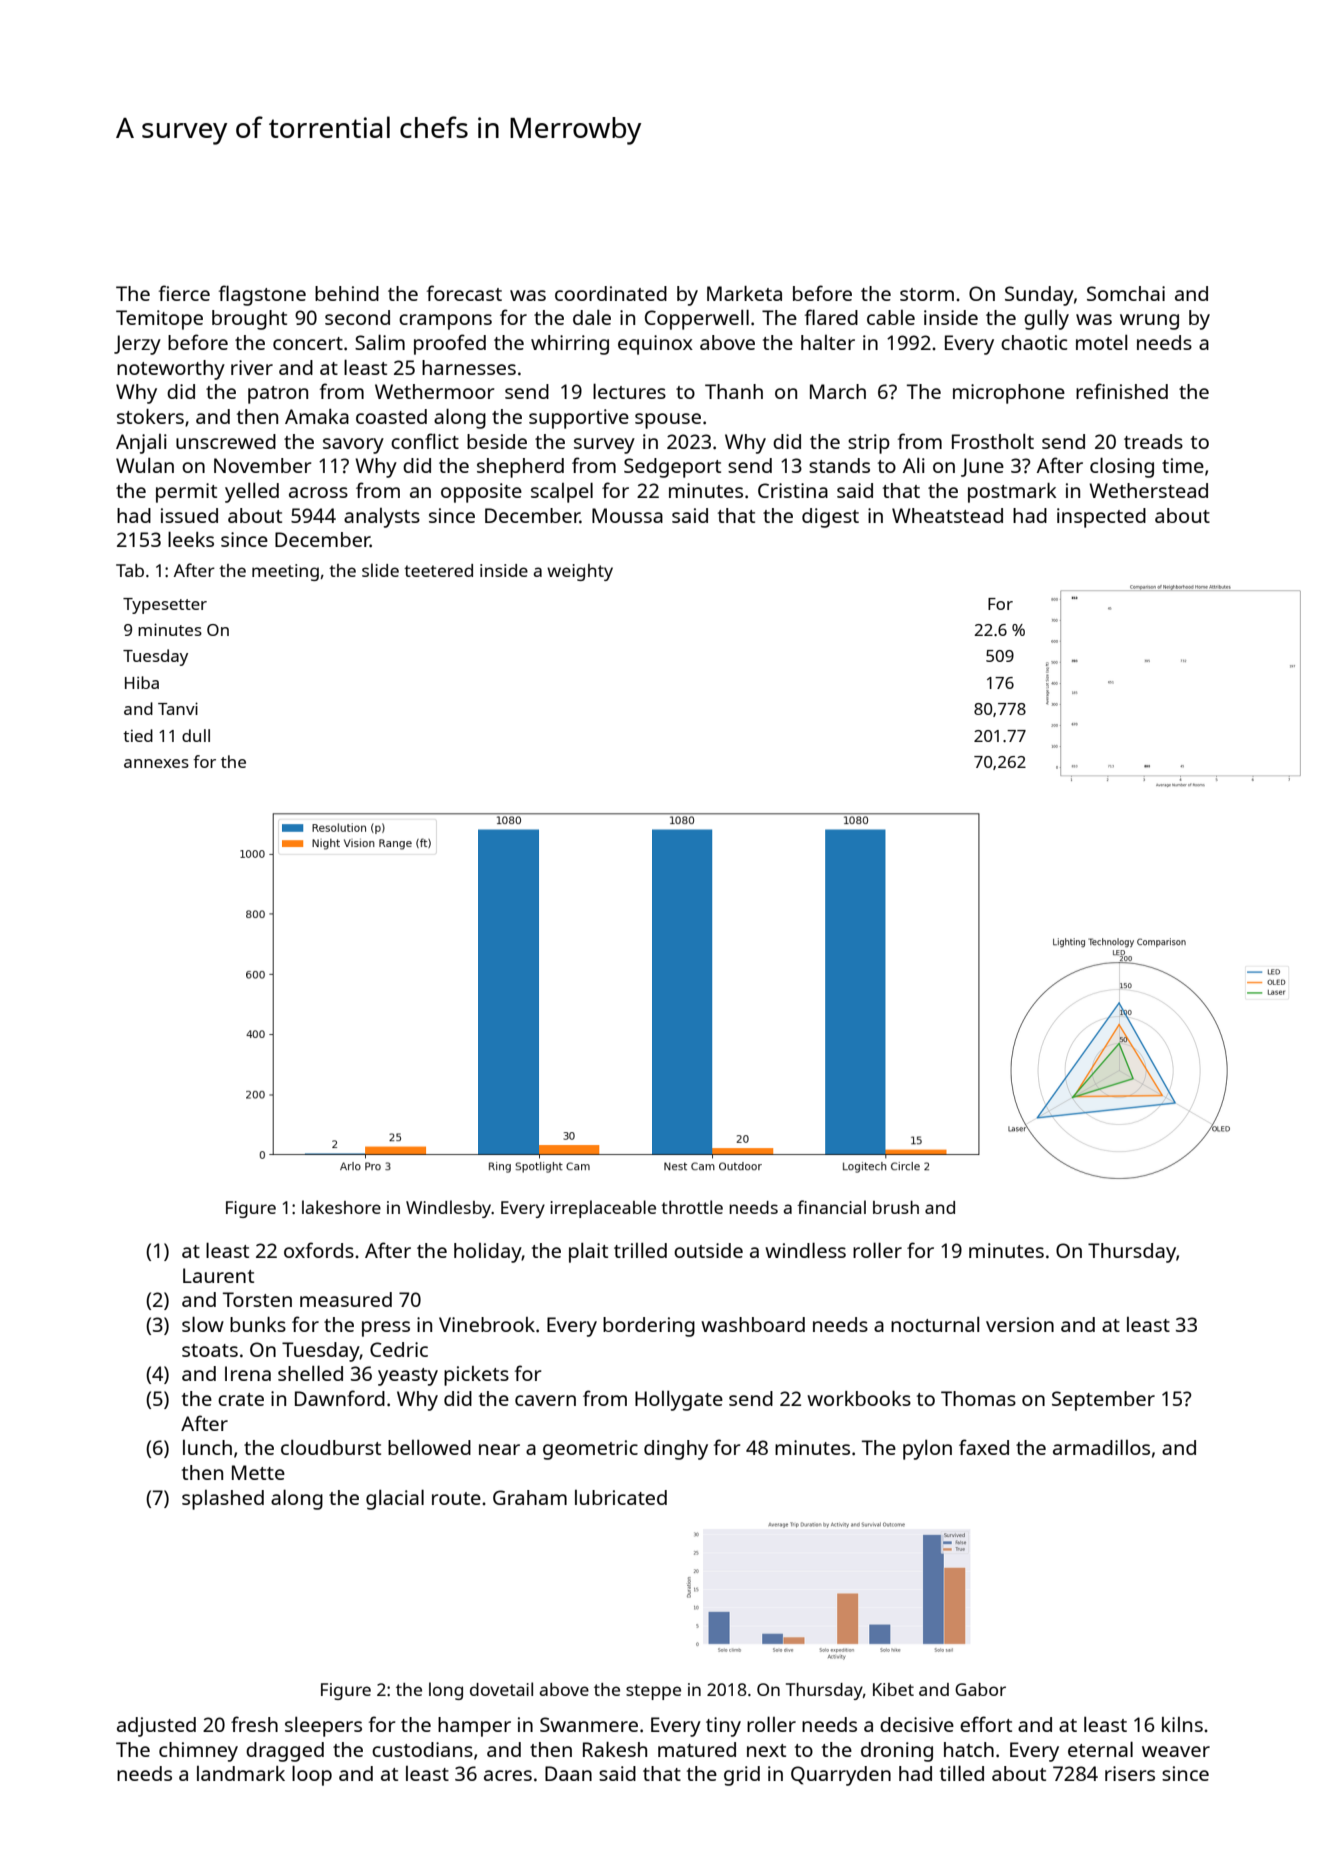 The width and height of the document is (1326, 1876). What do you see at coordinates (241, 1773) in the document?
I see `landmark` at bounding box center [241, 1773].
